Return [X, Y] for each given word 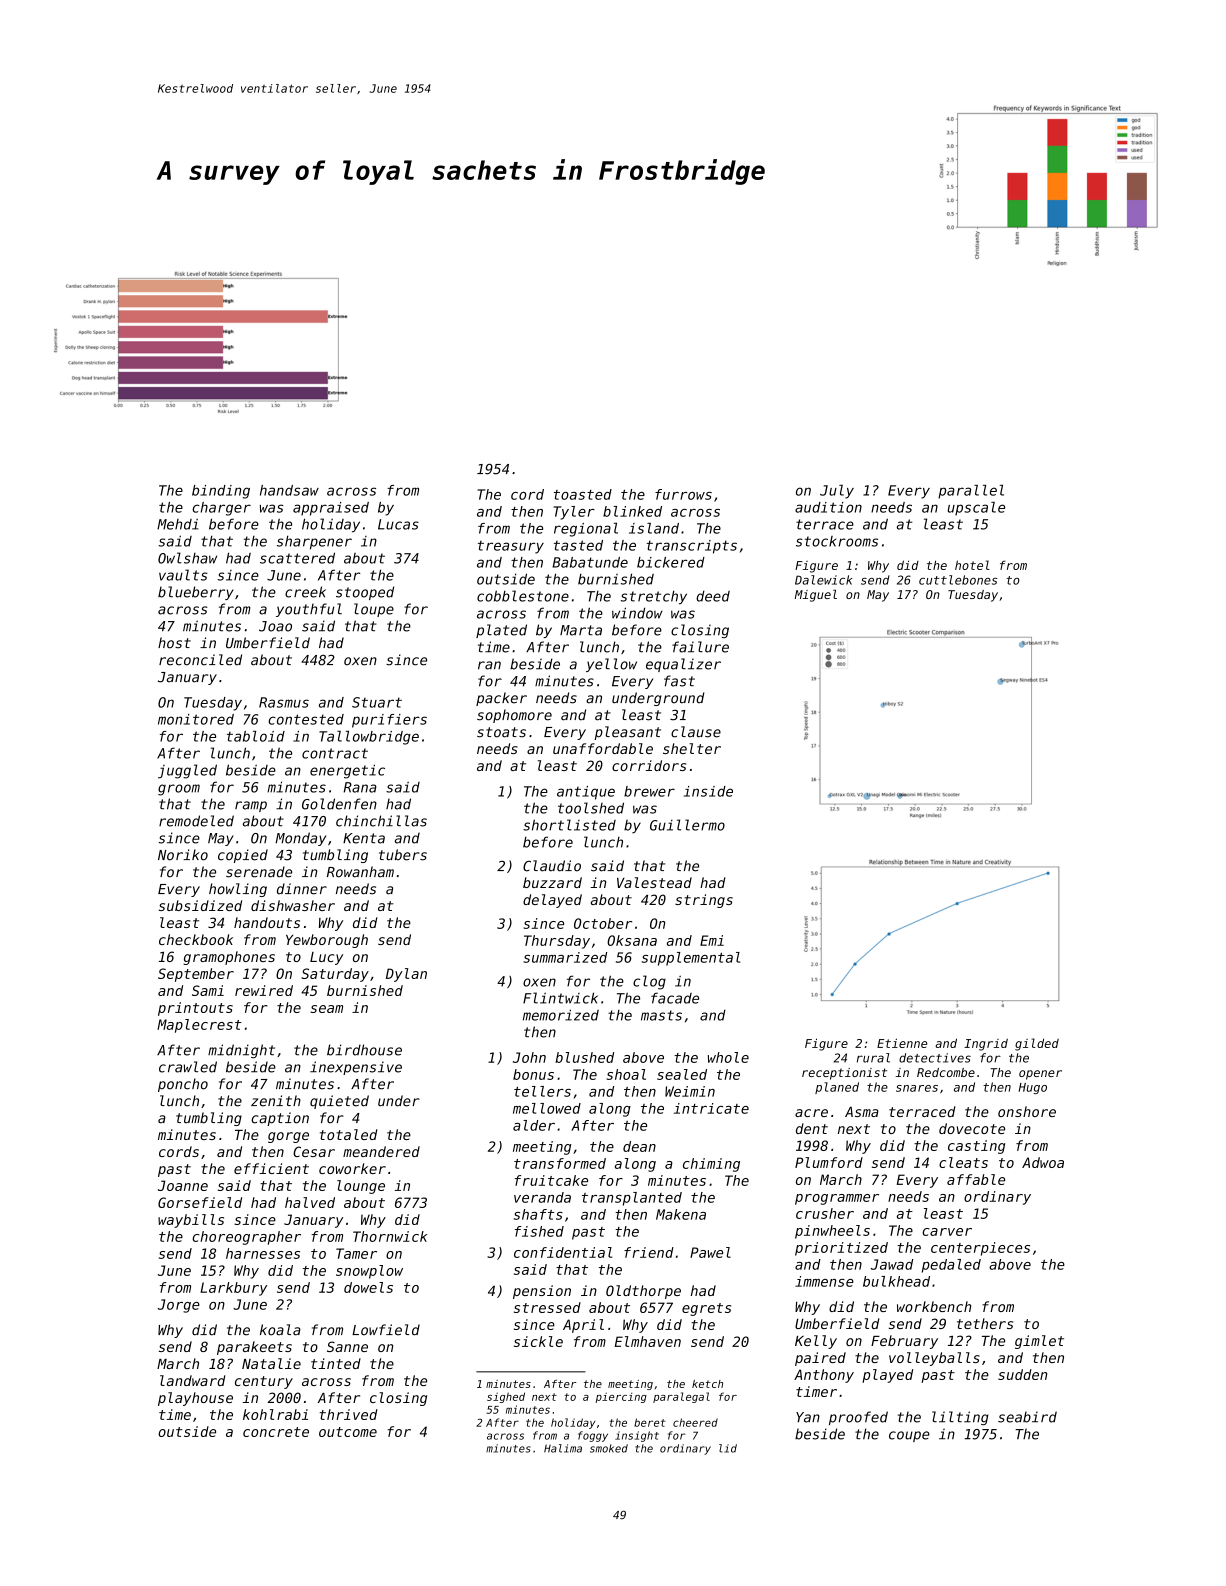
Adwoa [1043, 1162]
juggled [187, 771]
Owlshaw [187, 558]
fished [539, 1231]
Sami [208, 990]
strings [704, 901]
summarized [565, 957]
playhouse [195, 1399]
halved [310, 1202]
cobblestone [523, 596]
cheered [695, 1422]
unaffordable [603, 748]
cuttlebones [958, 580]
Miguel [816, 596]
